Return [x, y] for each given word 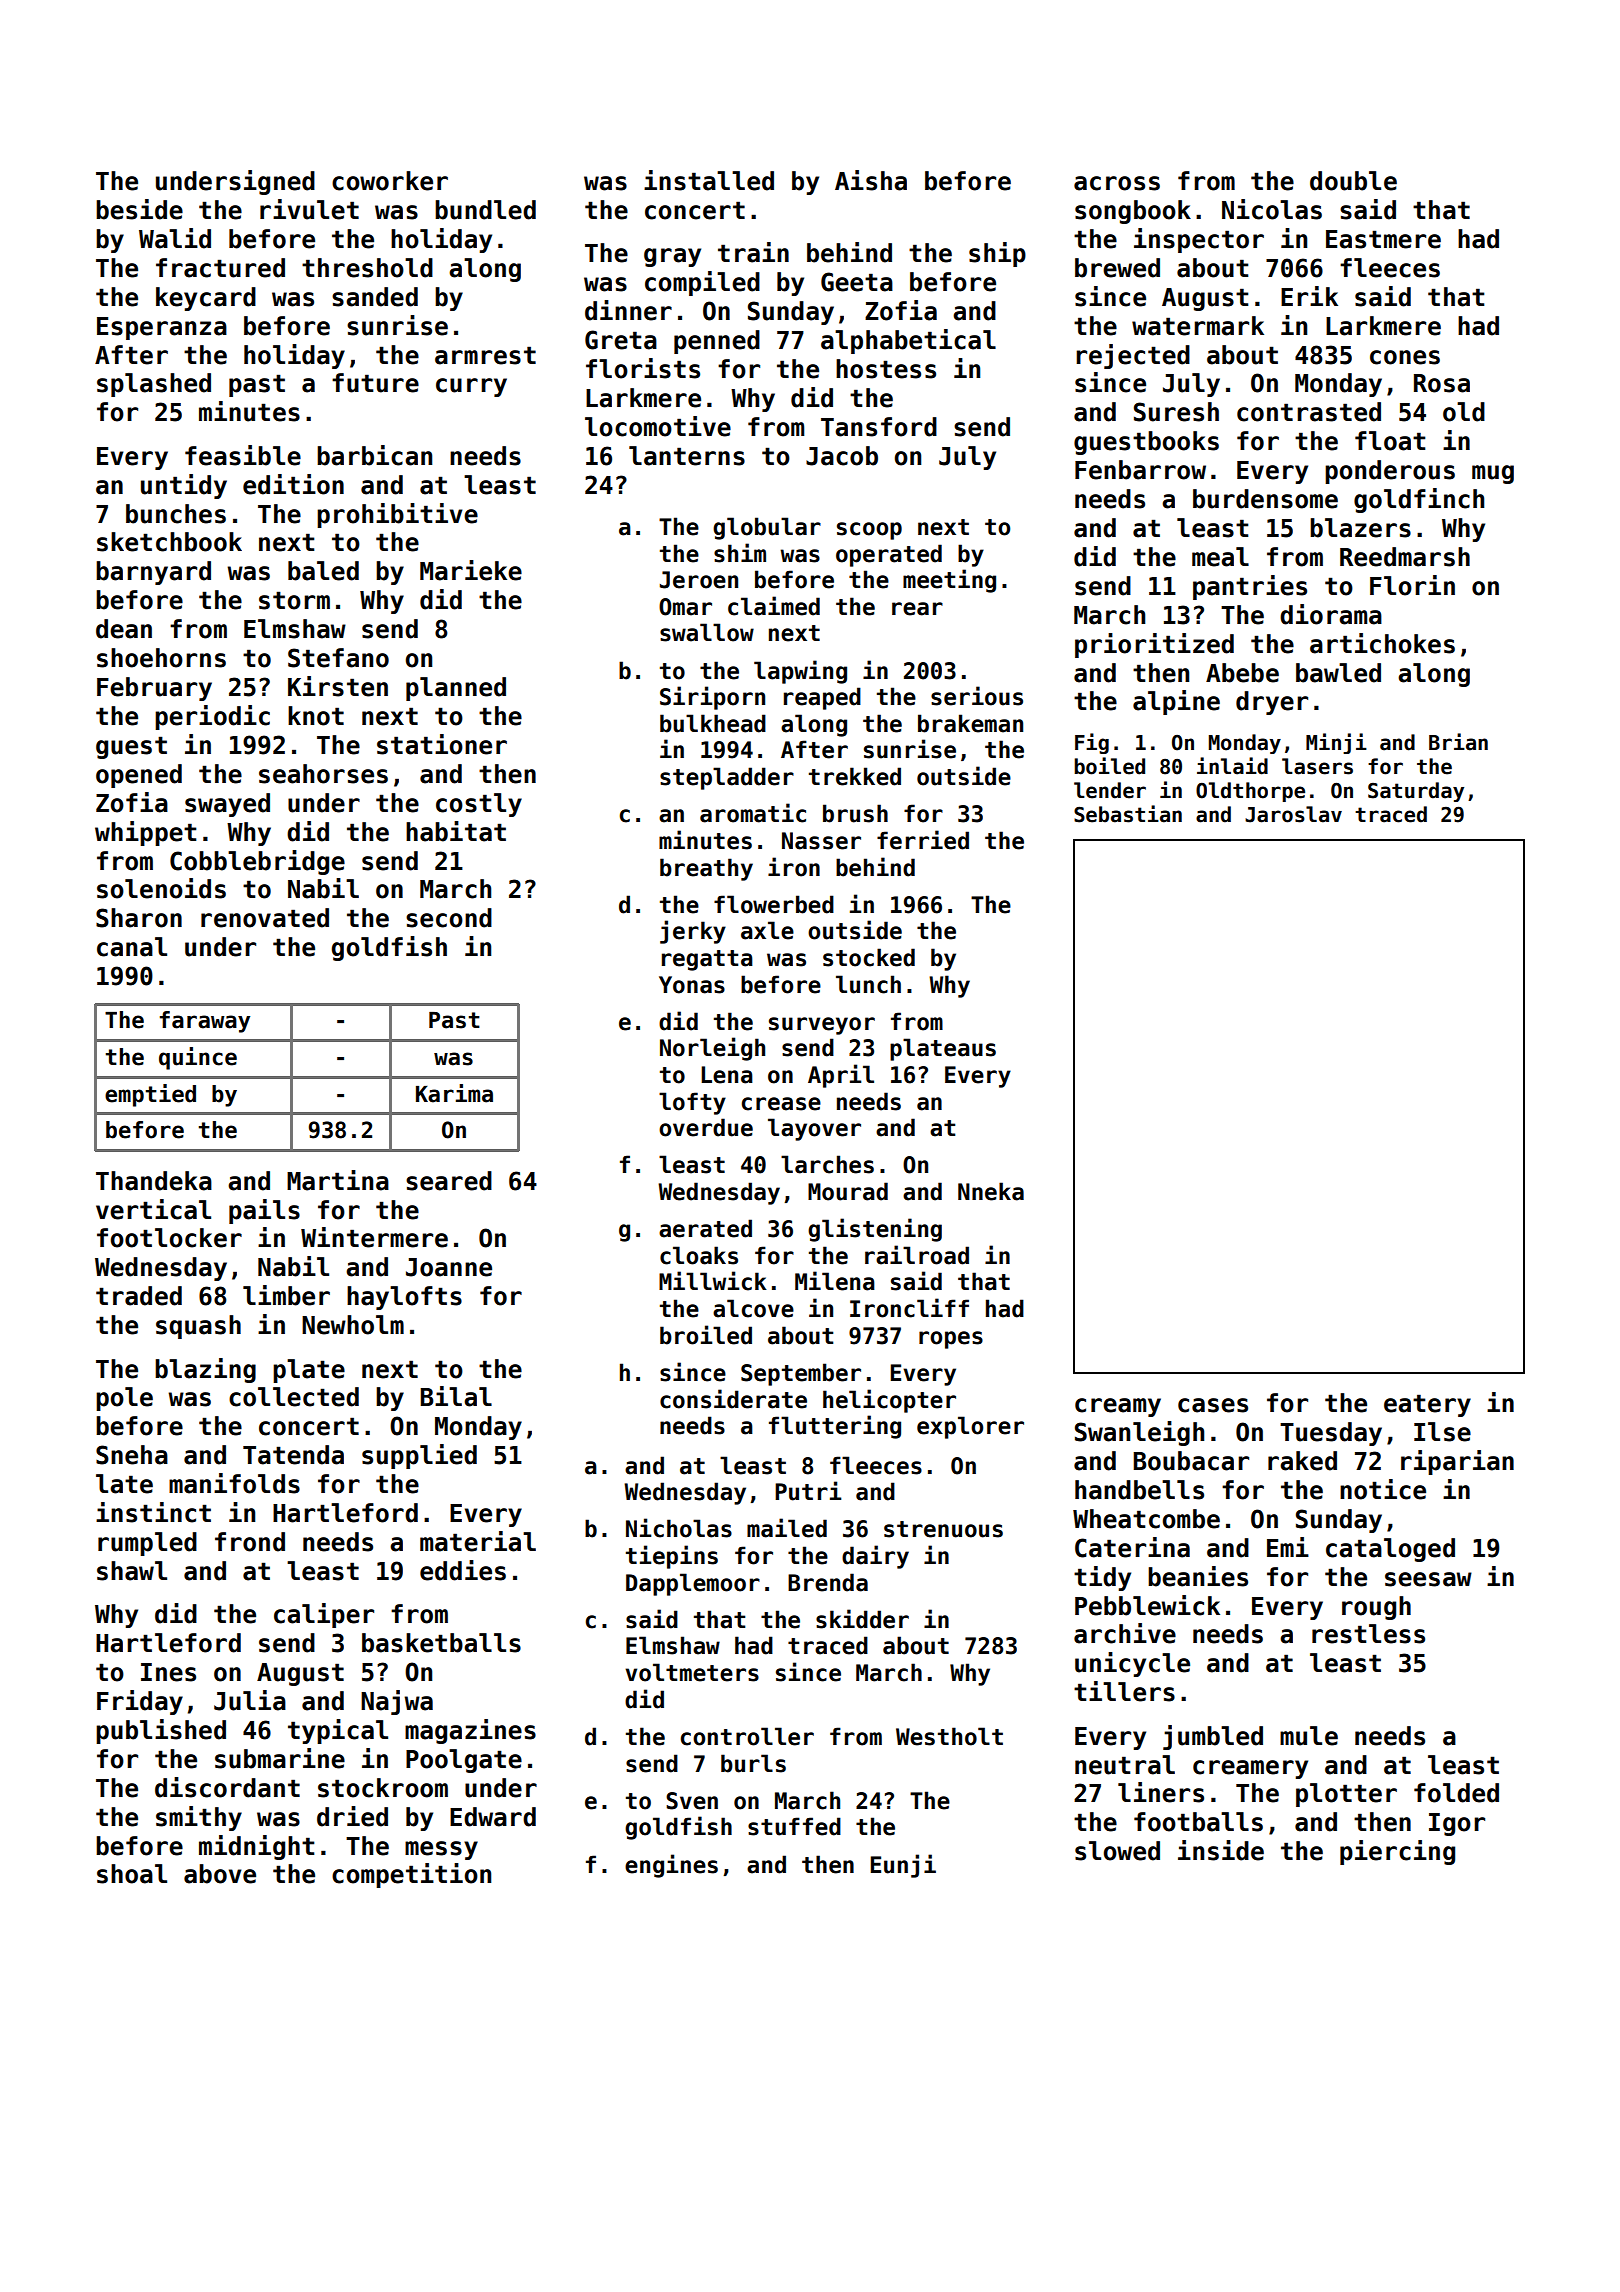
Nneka [991, 1191]
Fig [1092, 743]
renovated [265, 918]
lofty [692, 1103]
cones [1405, 357]
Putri [808, 1491]
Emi [1288, 1547]
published [161, 1731]
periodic [212, 717]
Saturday [1416, 792]
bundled [485, 210]
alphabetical [908, 341]
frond [250, 1542]
